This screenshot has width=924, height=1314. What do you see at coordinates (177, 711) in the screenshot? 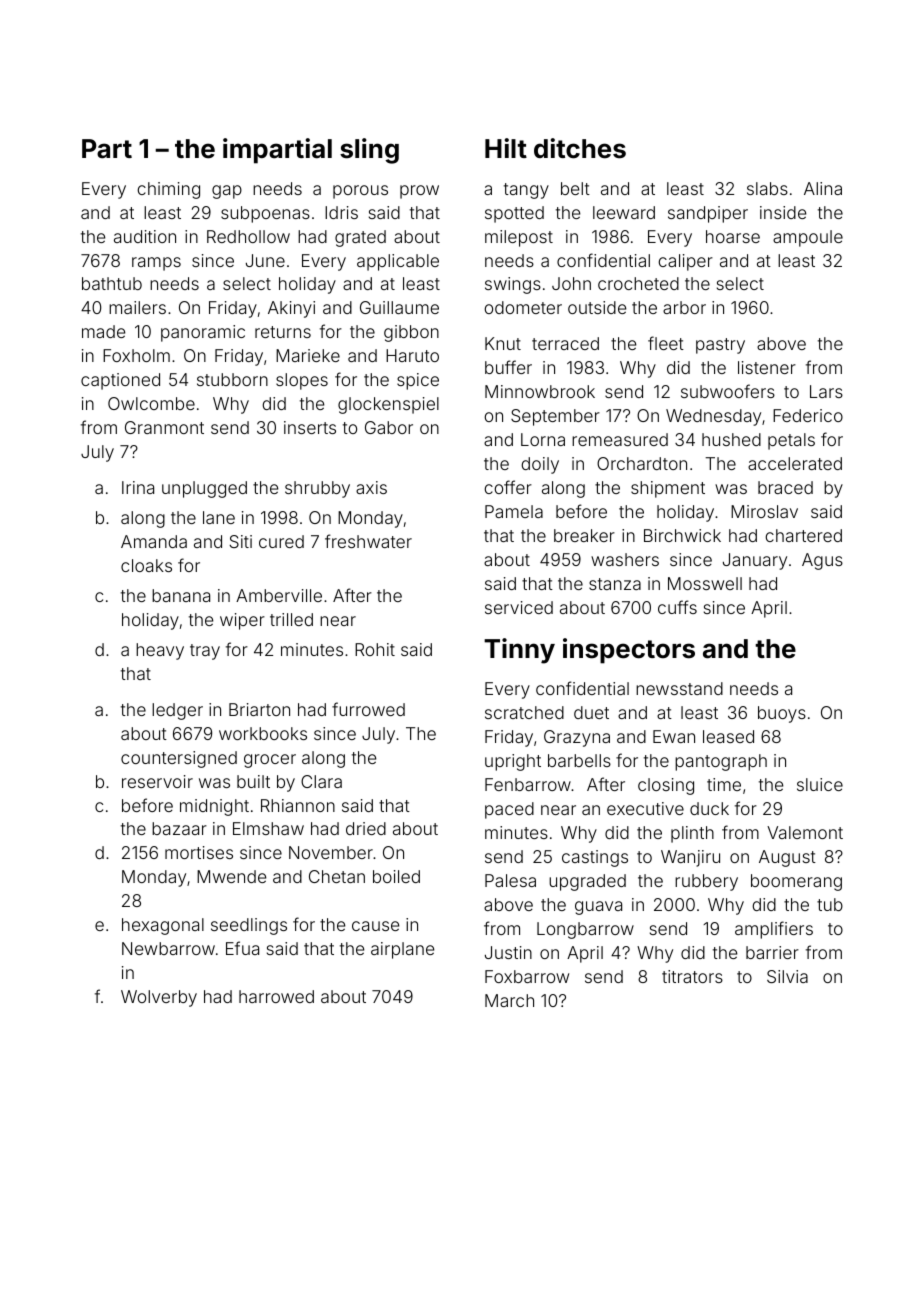
I see `ledger` at bounding box center [177, 711].
